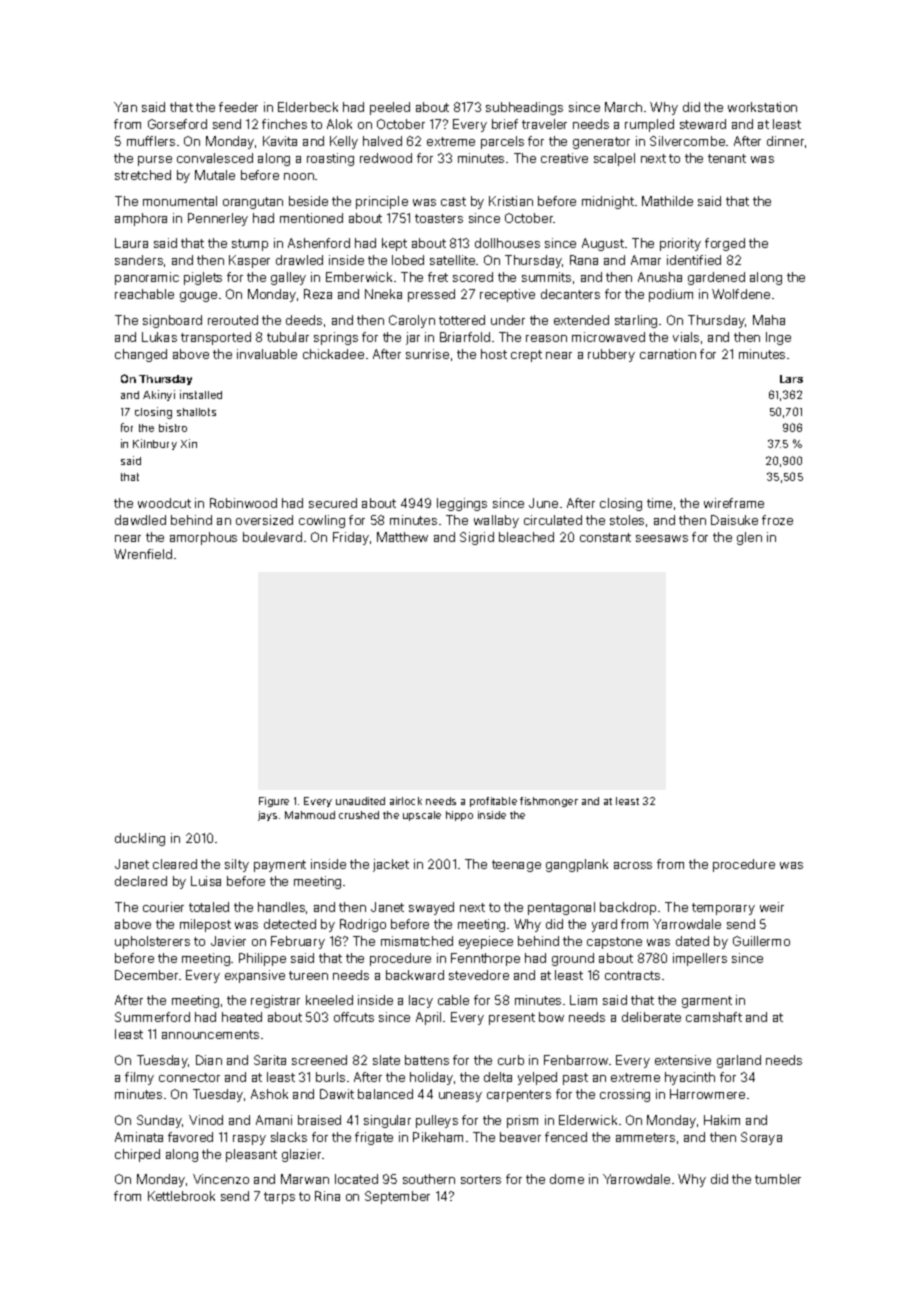 This page has height=1308, width=924. What do you see at coordinates (739, 1061) in the page?
I see `garland` at bounding box center [739, 1061].
